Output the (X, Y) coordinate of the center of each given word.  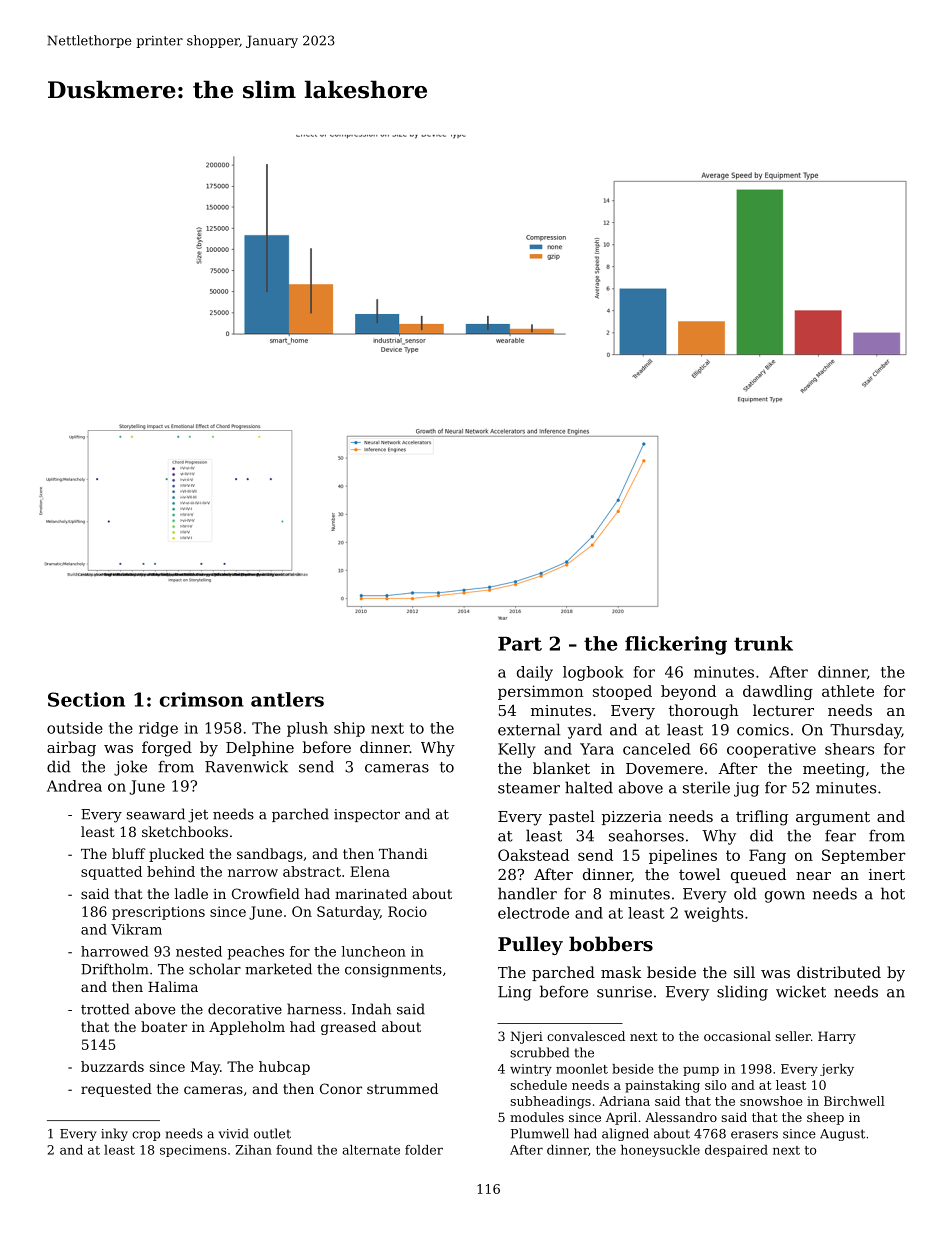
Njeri (527, 1037)
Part (520, 644)
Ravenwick (246, 766)
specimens (193, 1151)
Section (86, 699)
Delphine (260, 748)
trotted (105, 1009)
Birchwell (854, 1101)
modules (537, 1117)
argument (833, 818)
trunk (763, 643)
